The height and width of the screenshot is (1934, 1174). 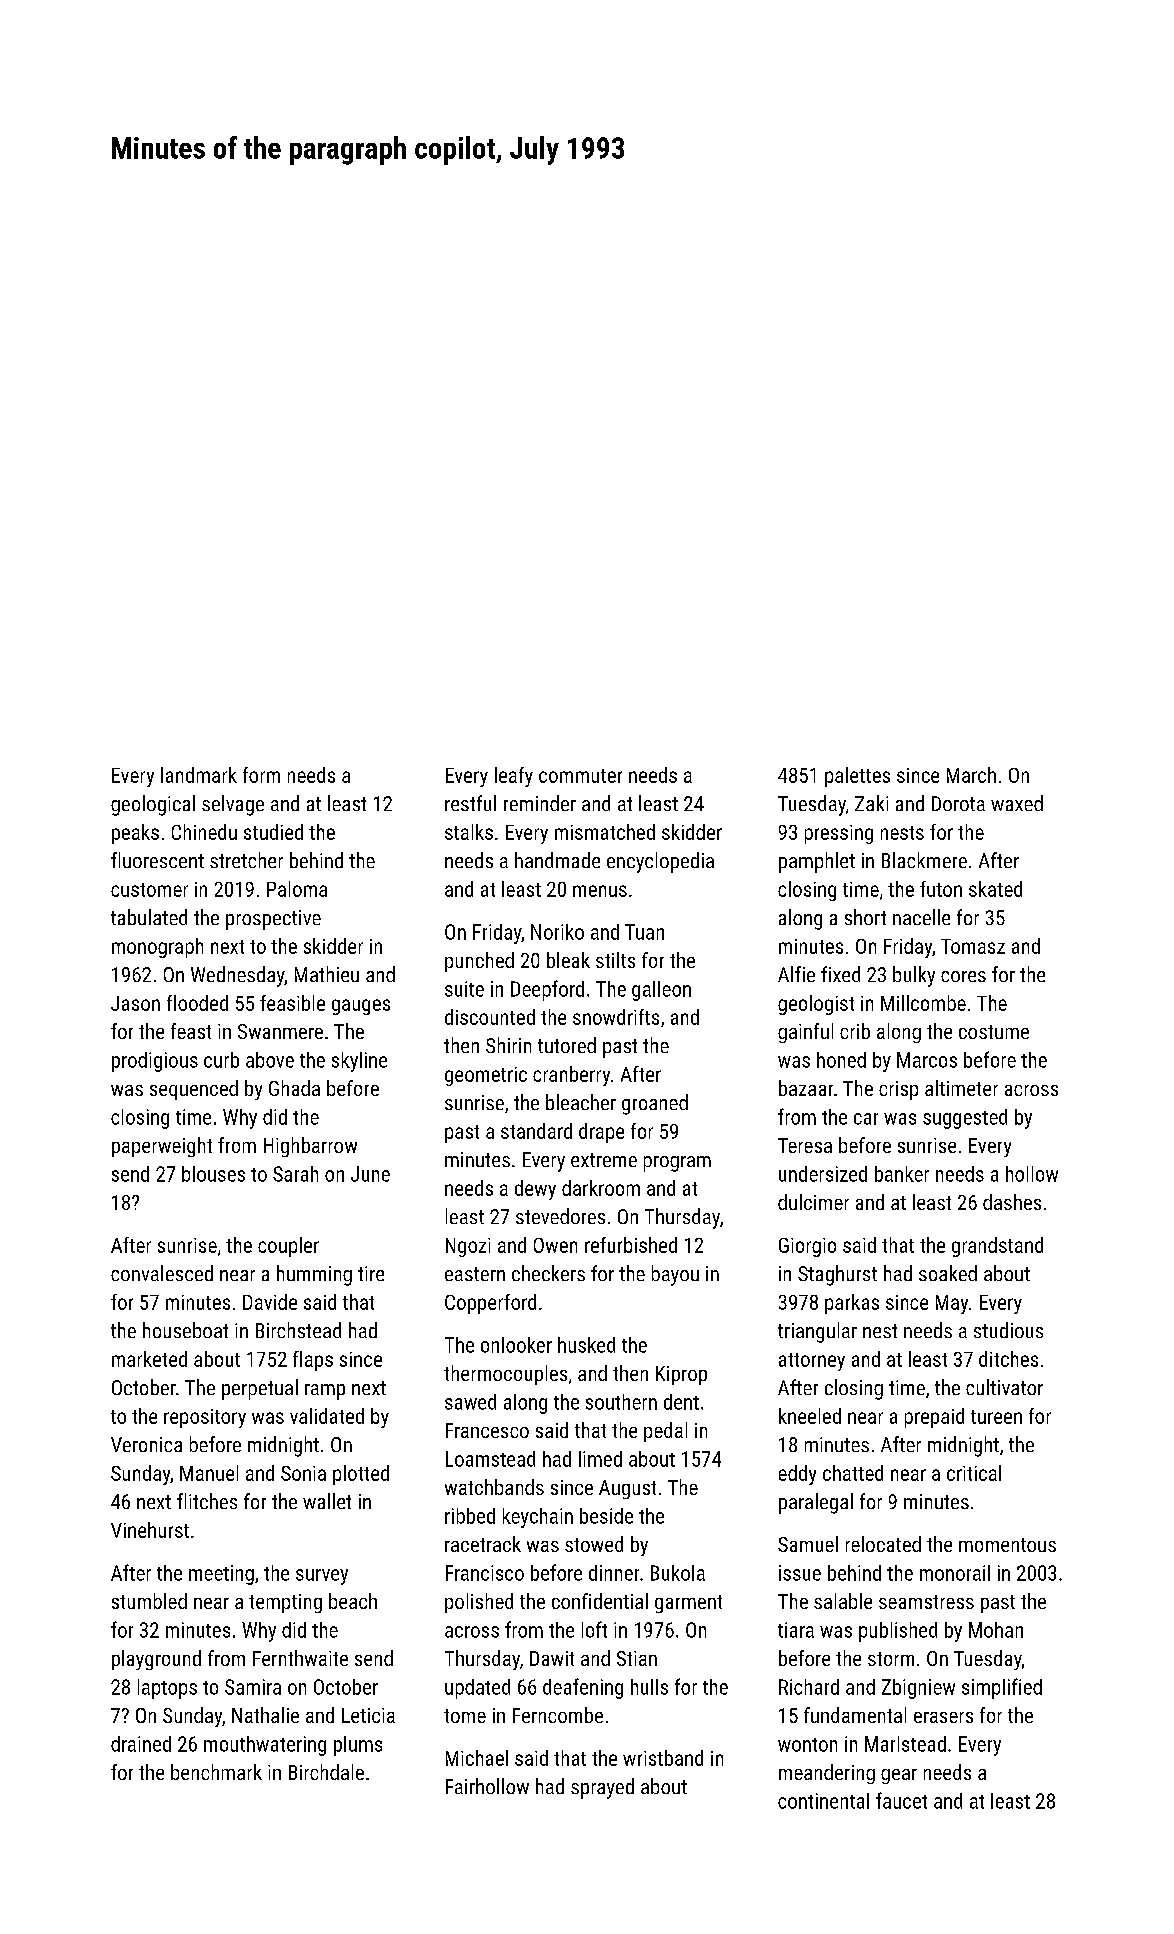 I want to click on car, so click(x=866, y=1119).
